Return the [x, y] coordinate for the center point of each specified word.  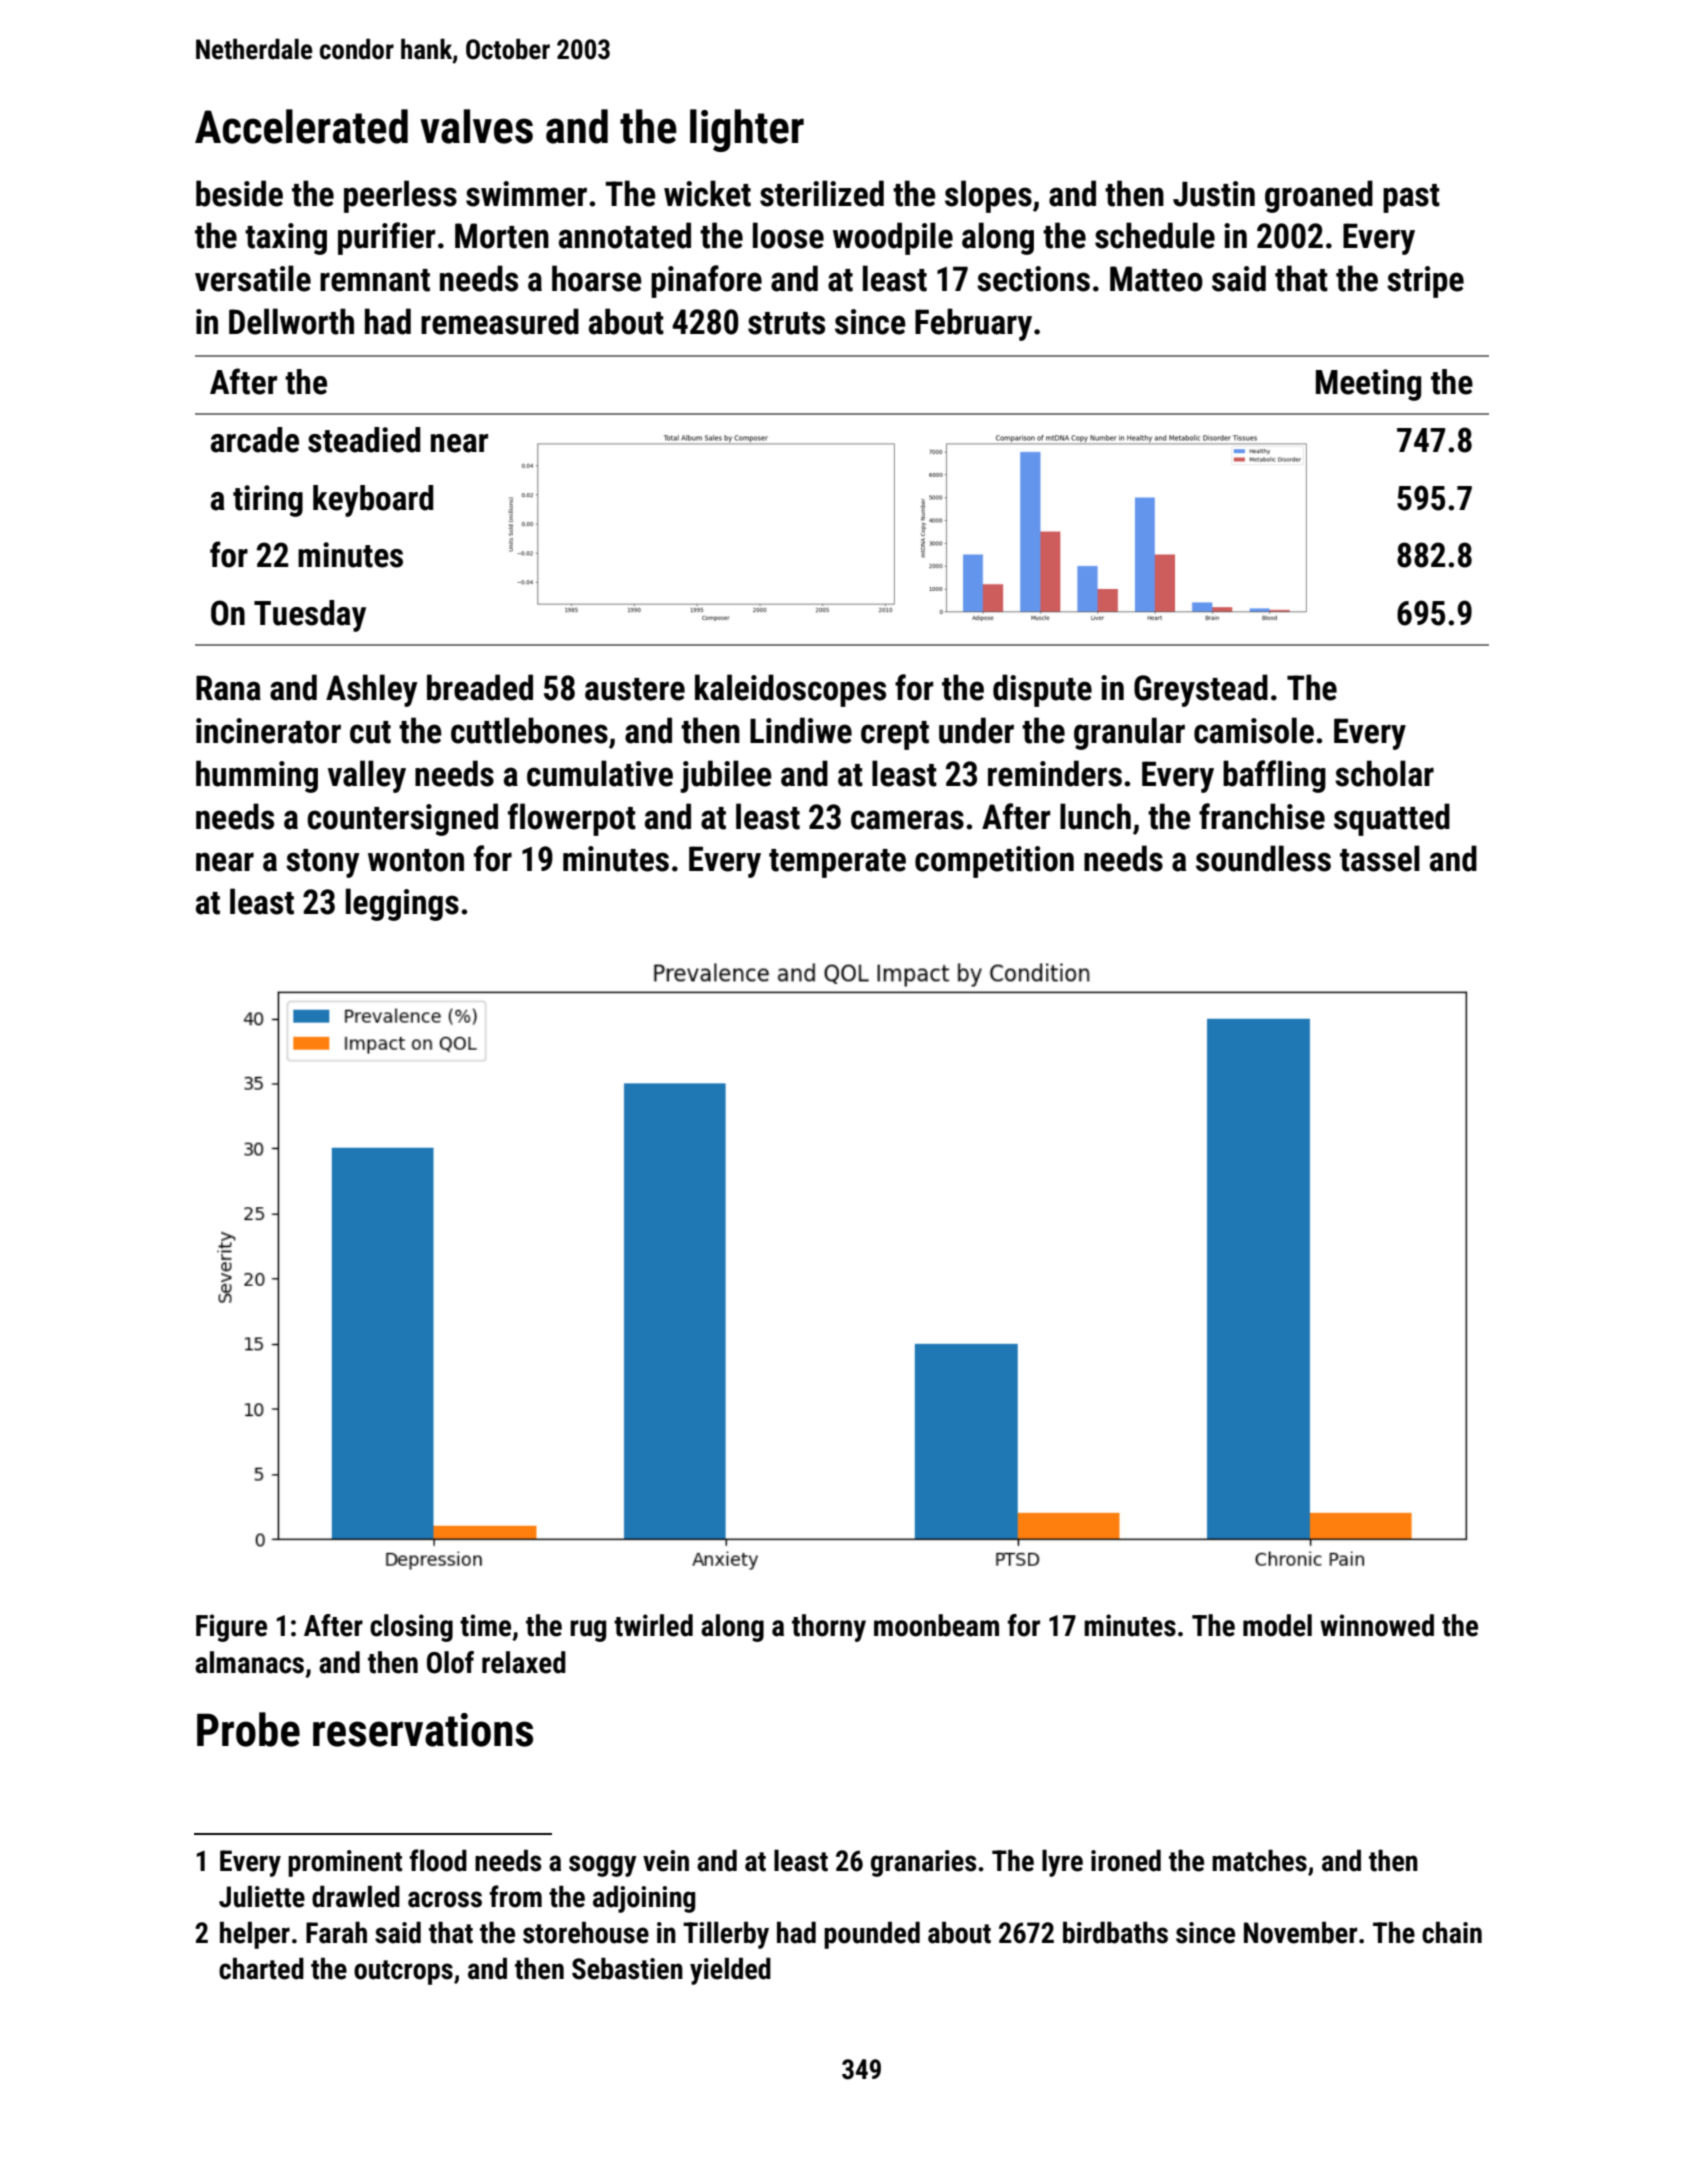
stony [323, 863]
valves [476, 126]
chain [1452, 1932]
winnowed [1377, 1625]
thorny [829, 1628]
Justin [1214, 194]
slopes [988, 196]
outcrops [403, 1972]
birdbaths [1115, 1932]
